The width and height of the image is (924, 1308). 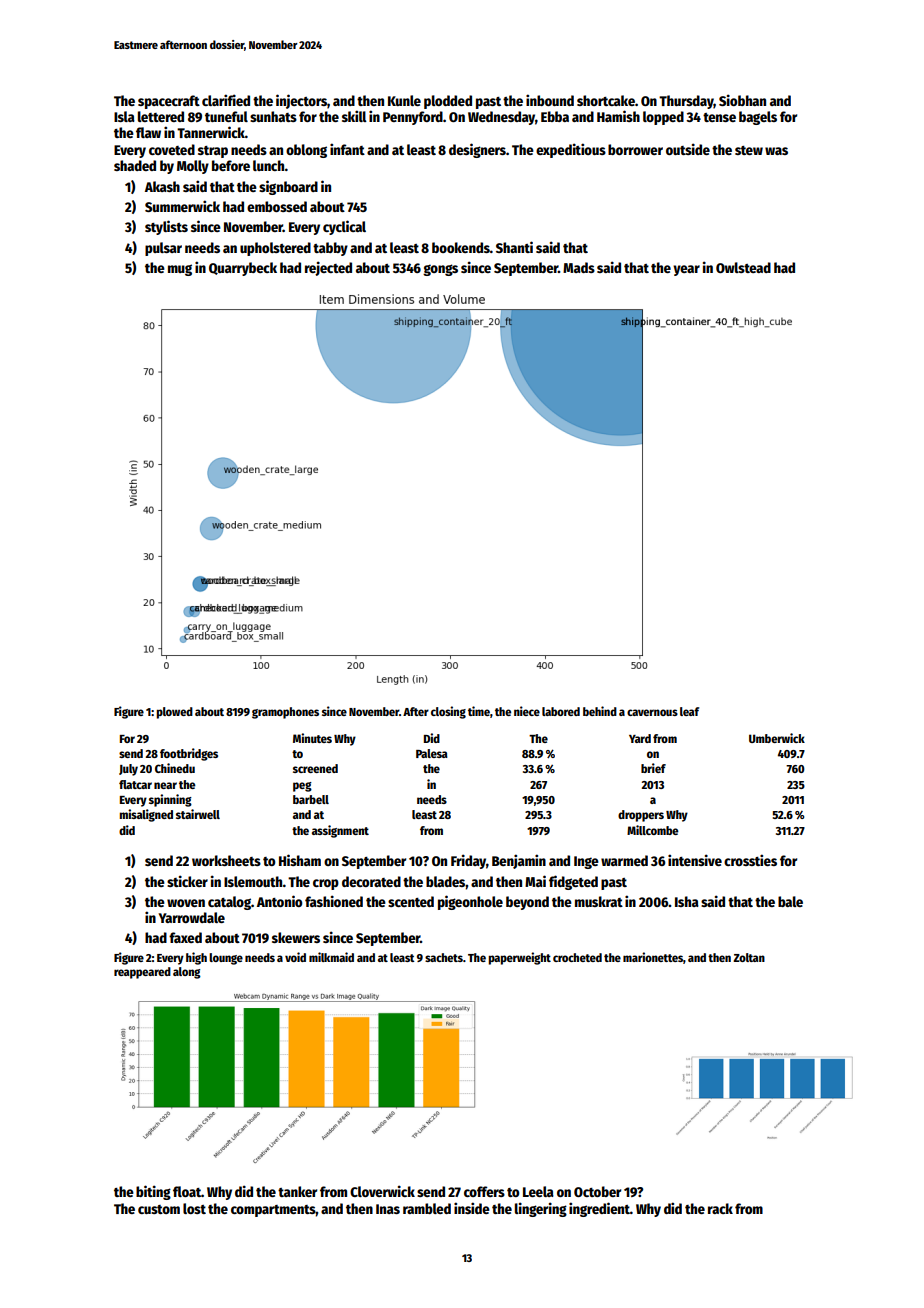 What do you see at coordinates (527, 711) in the image?
I see `niece` at bounding box center [527, 711].
